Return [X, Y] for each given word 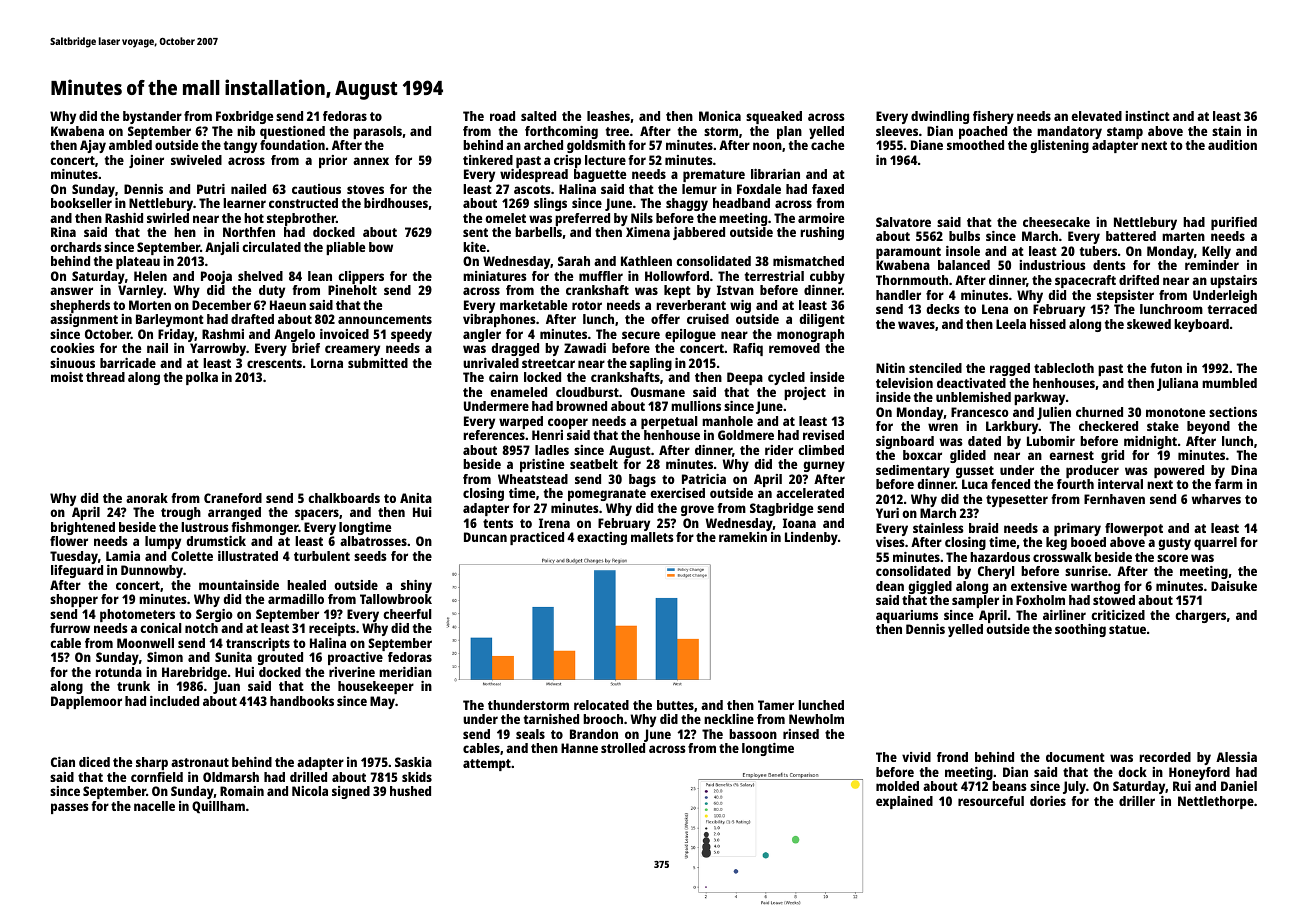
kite [474, 247]
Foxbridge [244, 117]
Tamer [776, 705]
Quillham [218, 807]
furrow [70, 628]
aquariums [907, 616]
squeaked [774, 117]
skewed [1149, 324]
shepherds [80, 306]
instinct [1147, 116]
